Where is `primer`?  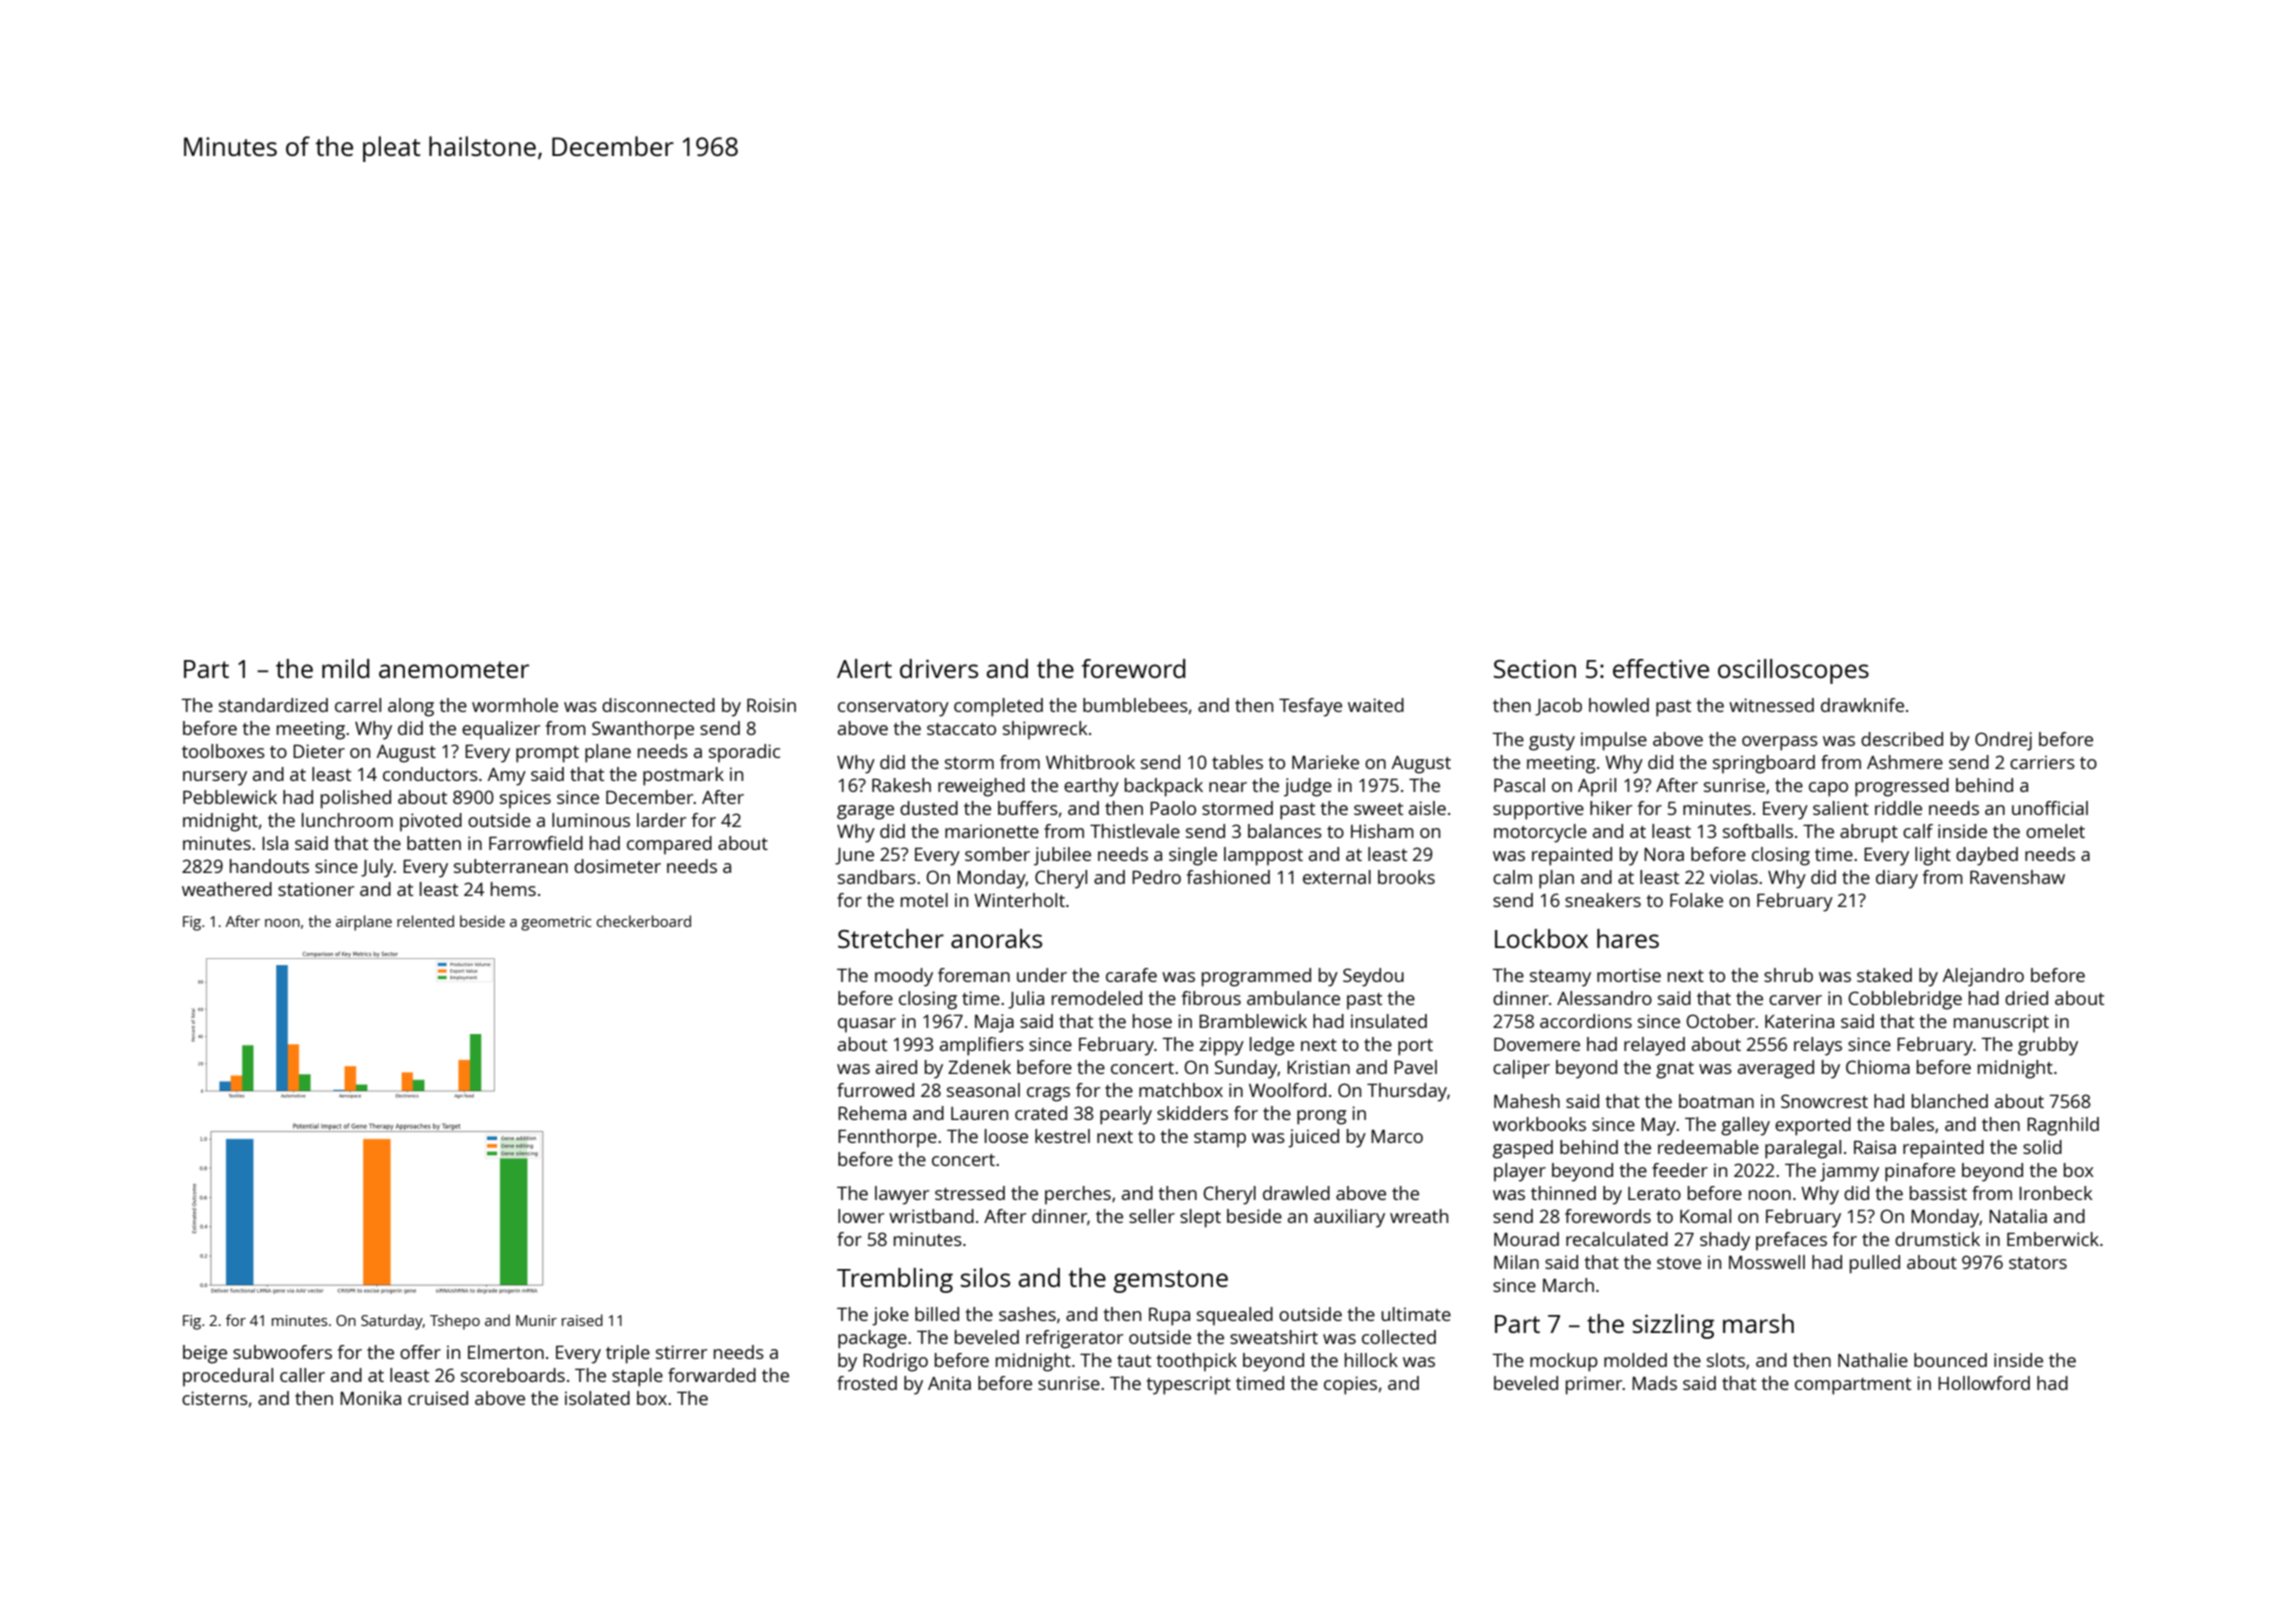 primer is located at coordinates (1594, 1385).
